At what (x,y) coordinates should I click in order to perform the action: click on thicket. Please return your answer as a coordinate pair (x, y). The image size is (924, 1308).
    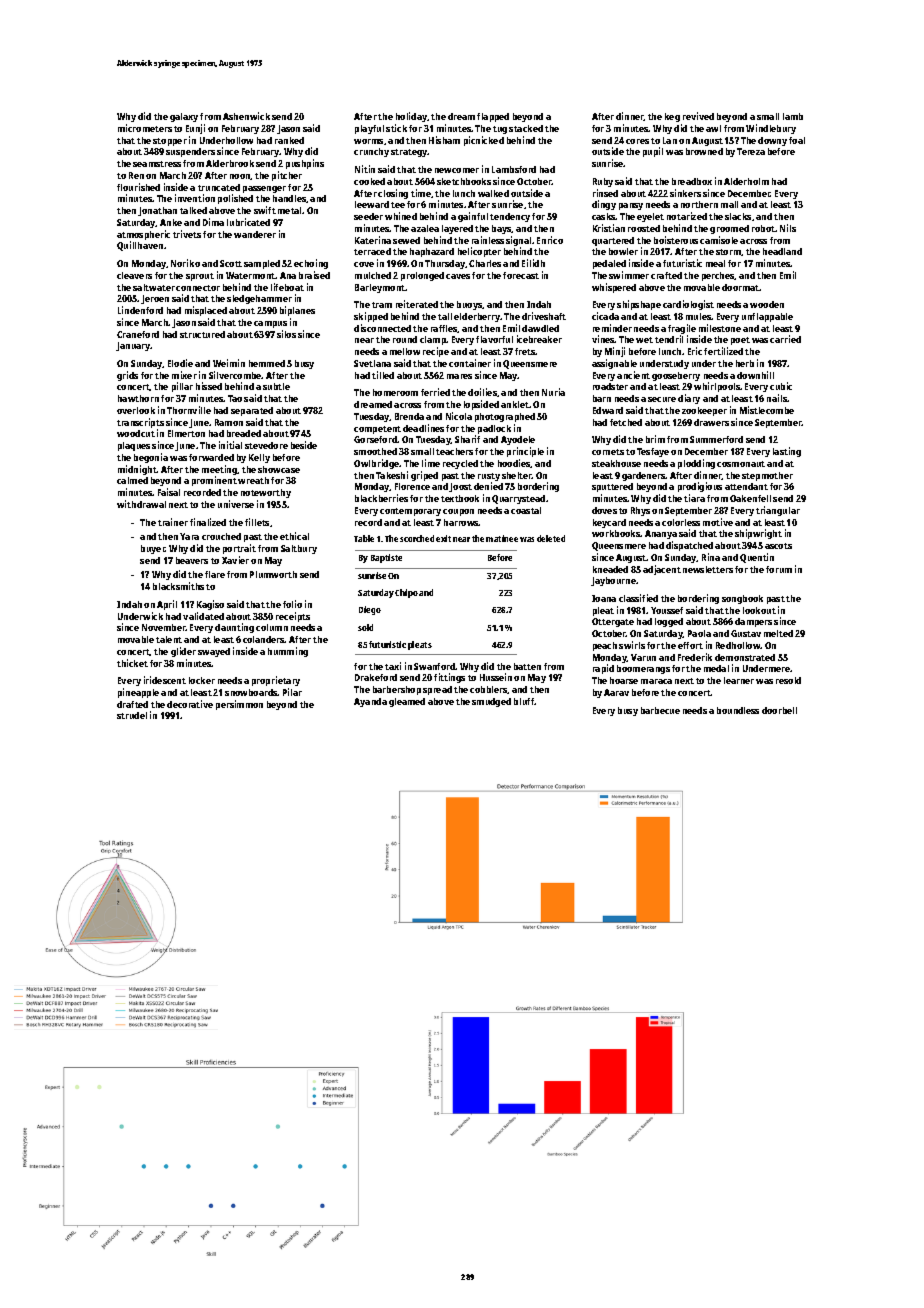
    Looking at the image, I should click on (132, 663).
